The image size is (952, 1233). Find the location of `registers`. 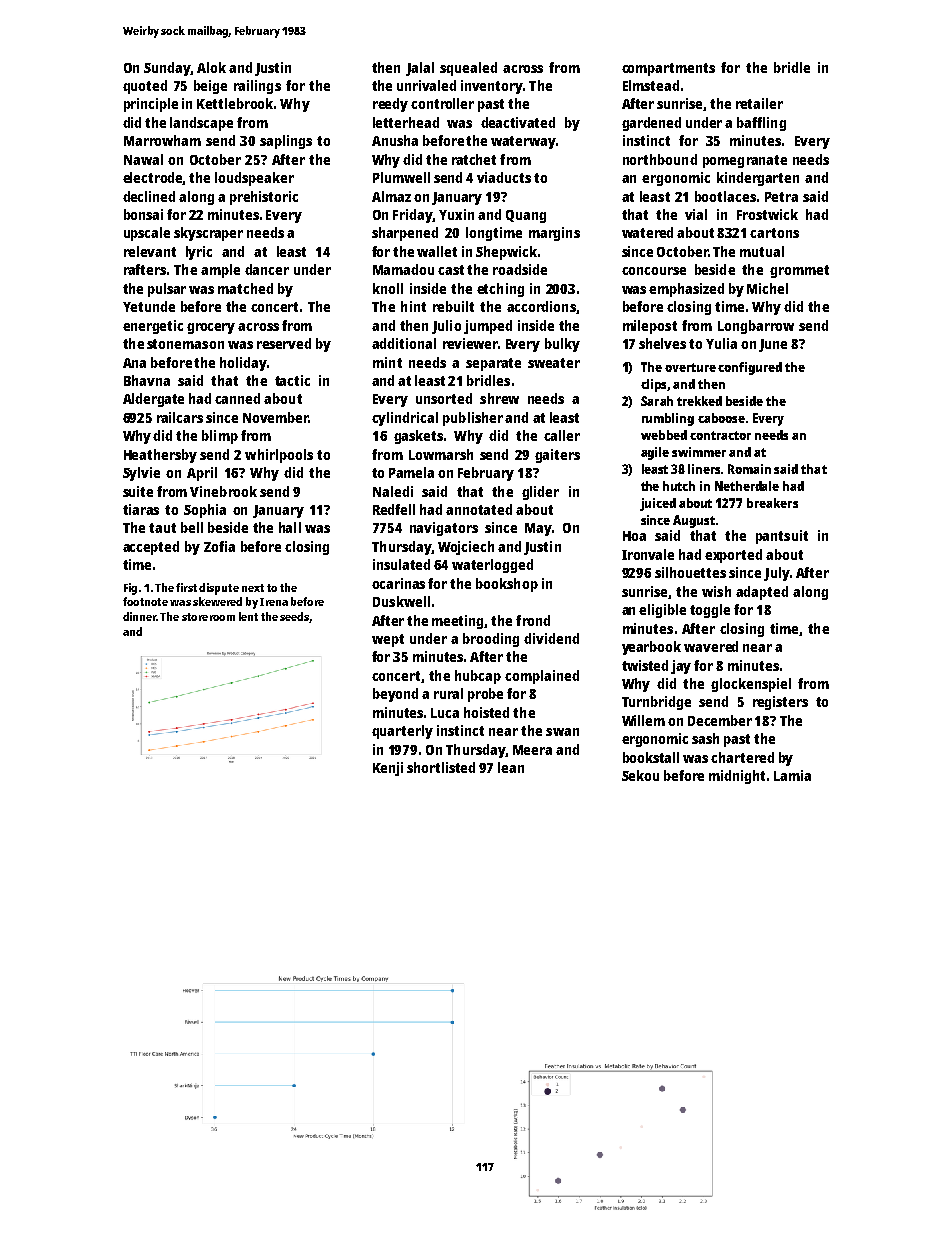

registers is located at coordinates (780, 703).
